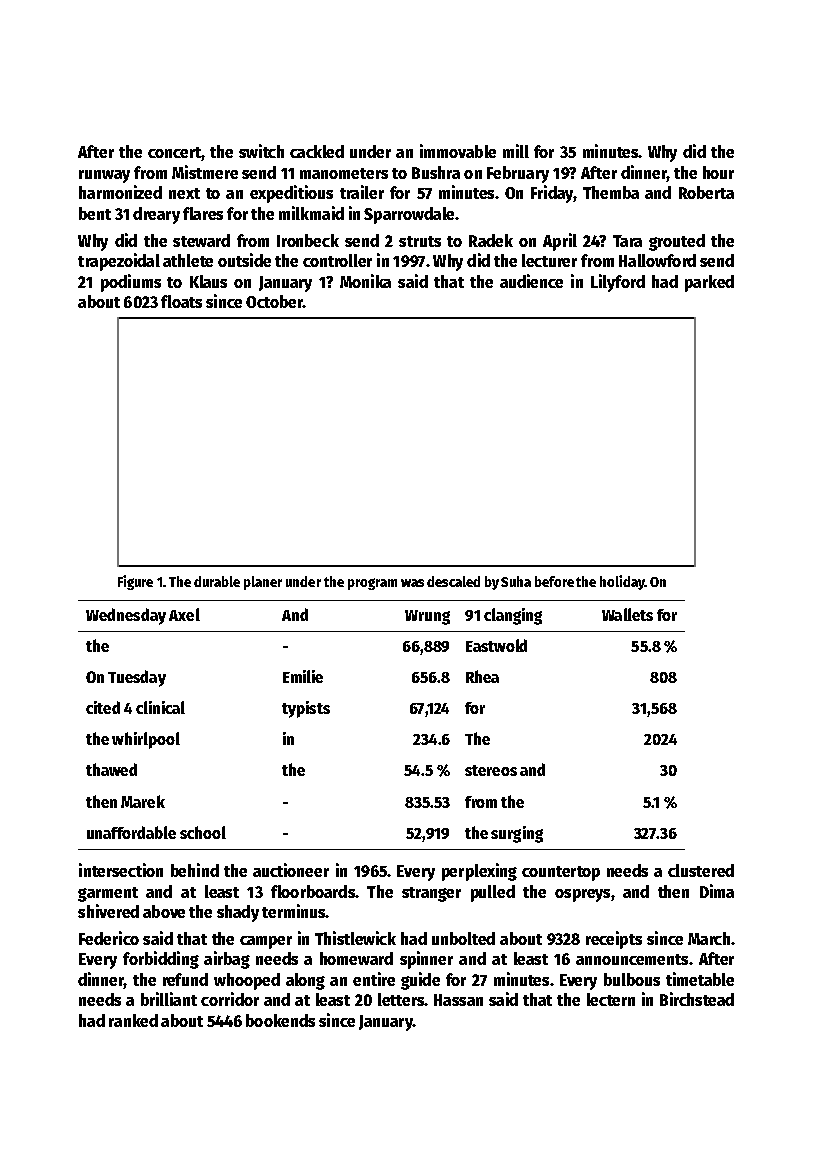  What do you see at coordinates (622, 582) in the screenshot?
I see `holiday` at bounding box center [622, 582].
